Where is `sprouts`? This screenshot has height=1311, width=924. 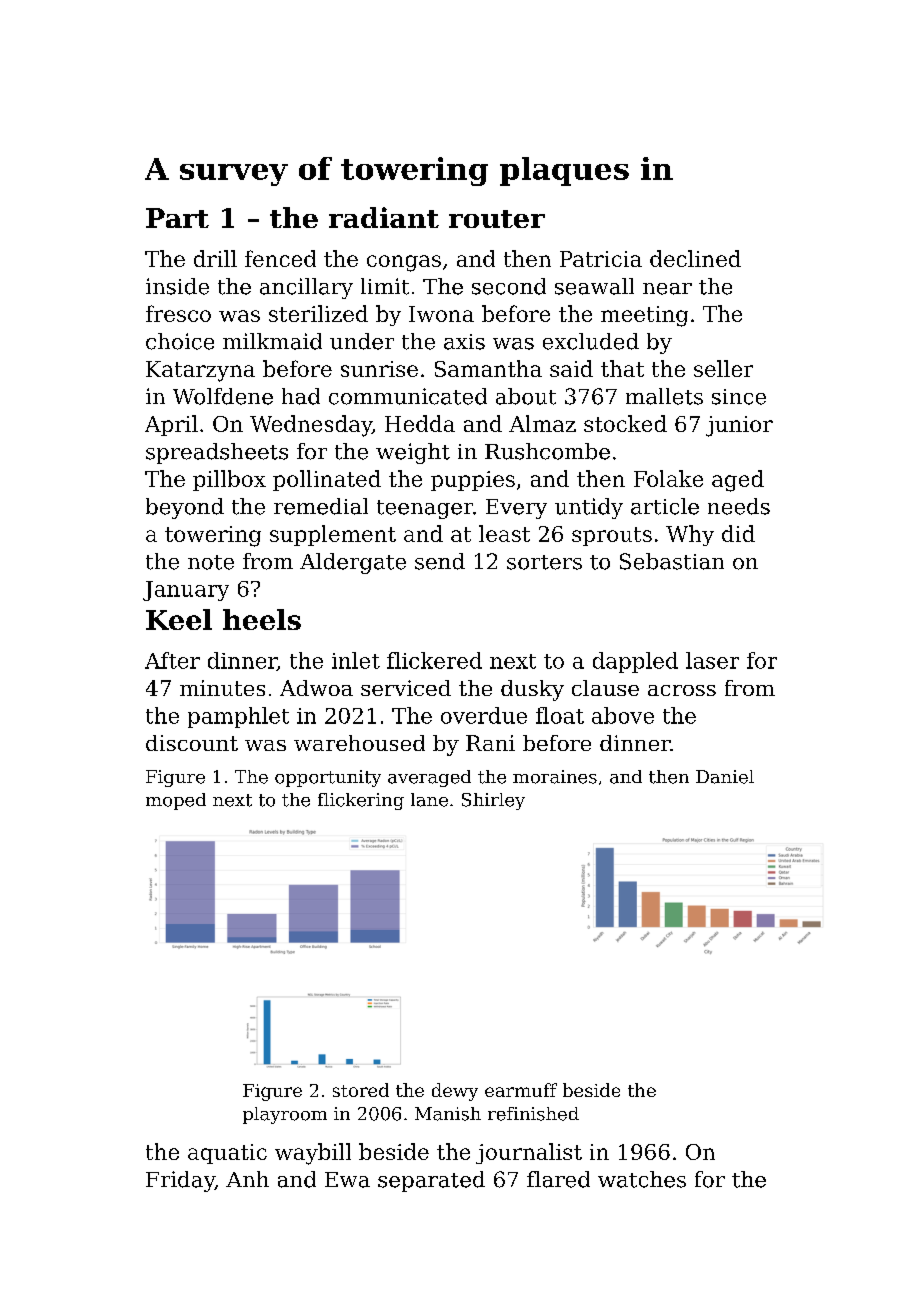 sprouts is located at coordinates (612, 536).
